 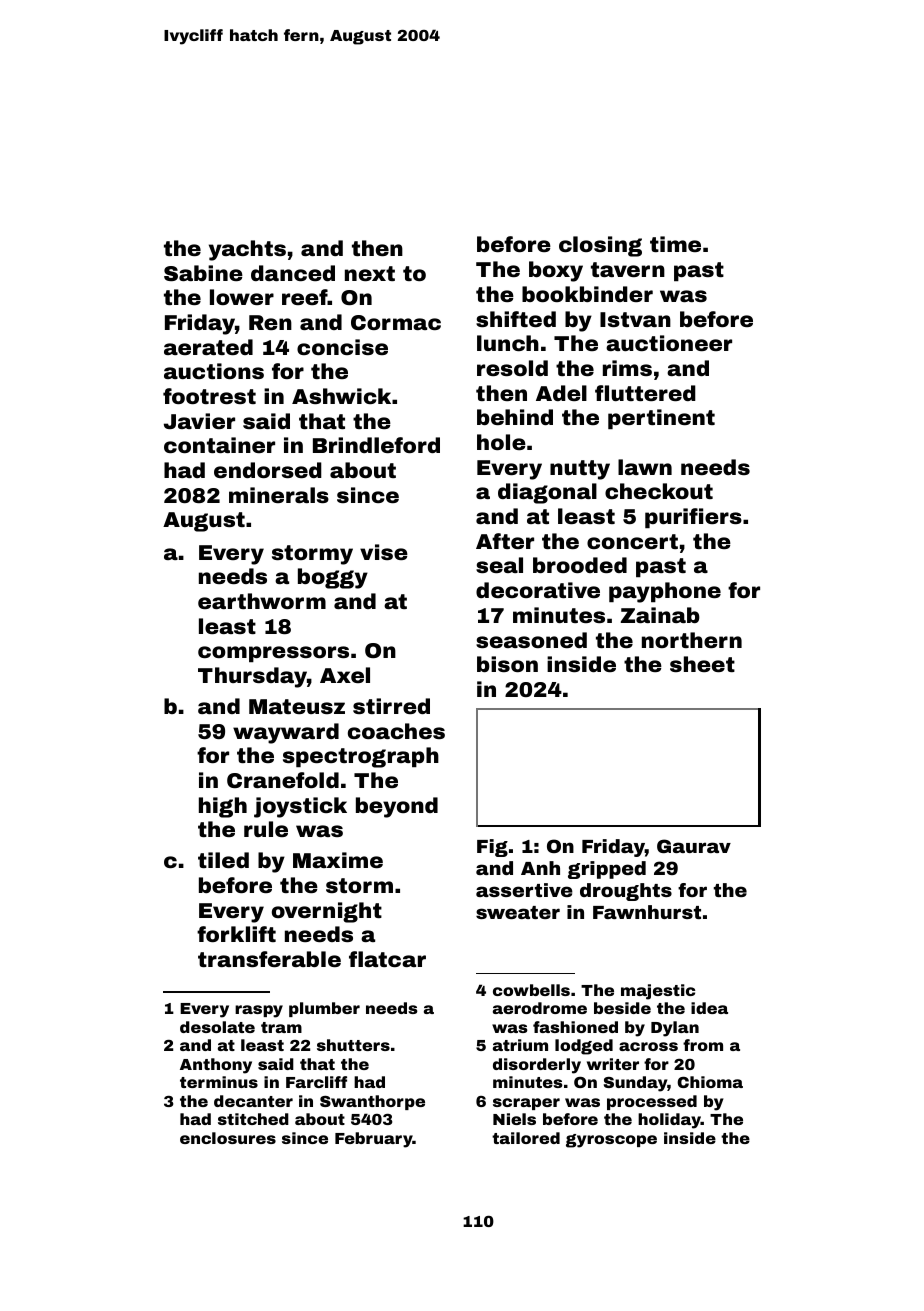 I want to click on processed, so click(x=652, y=1102).
